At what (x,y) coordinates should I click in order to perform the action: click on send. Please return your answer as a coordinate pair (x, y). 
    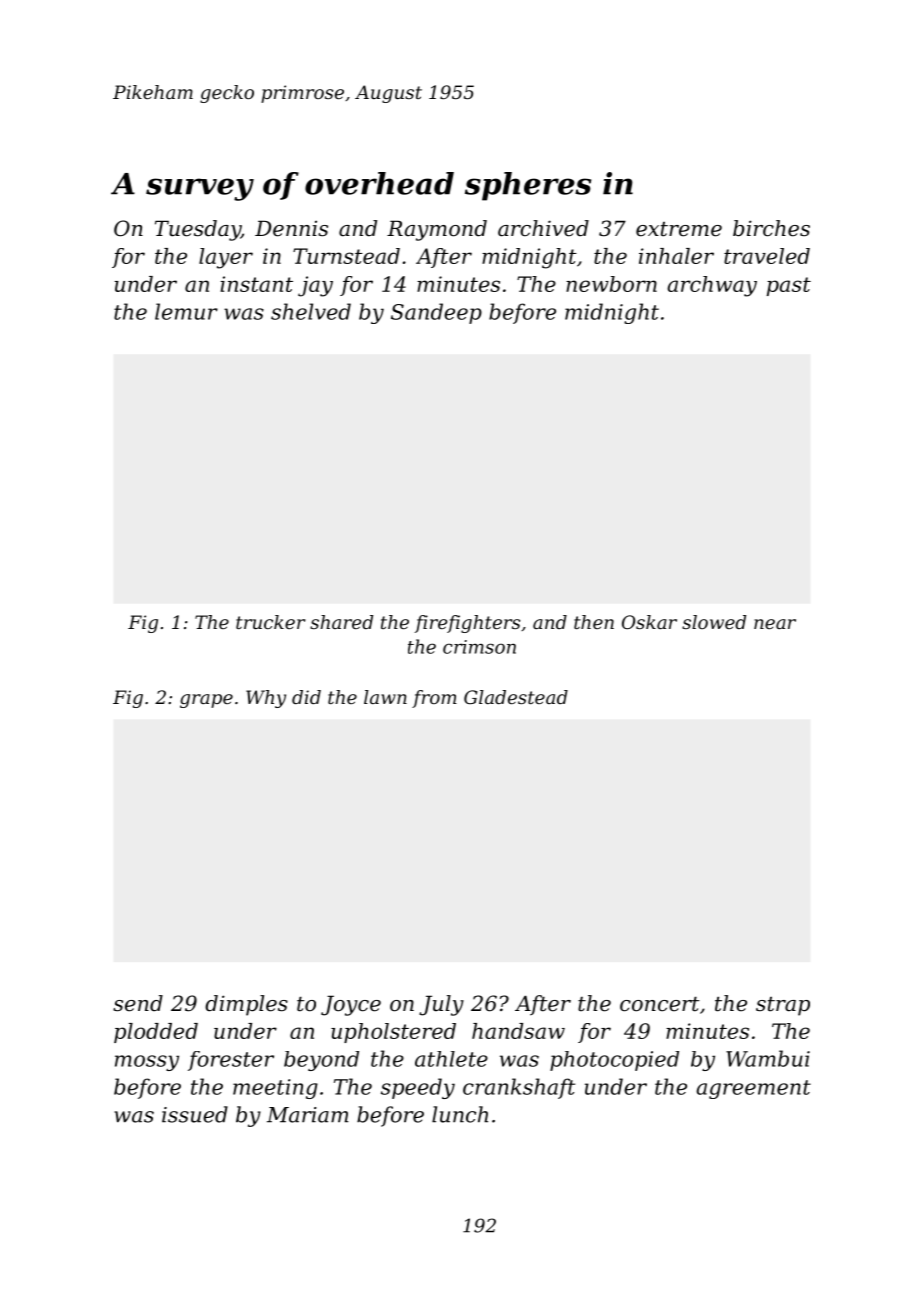
    Looking at the image, I should click on (138, 1003).
